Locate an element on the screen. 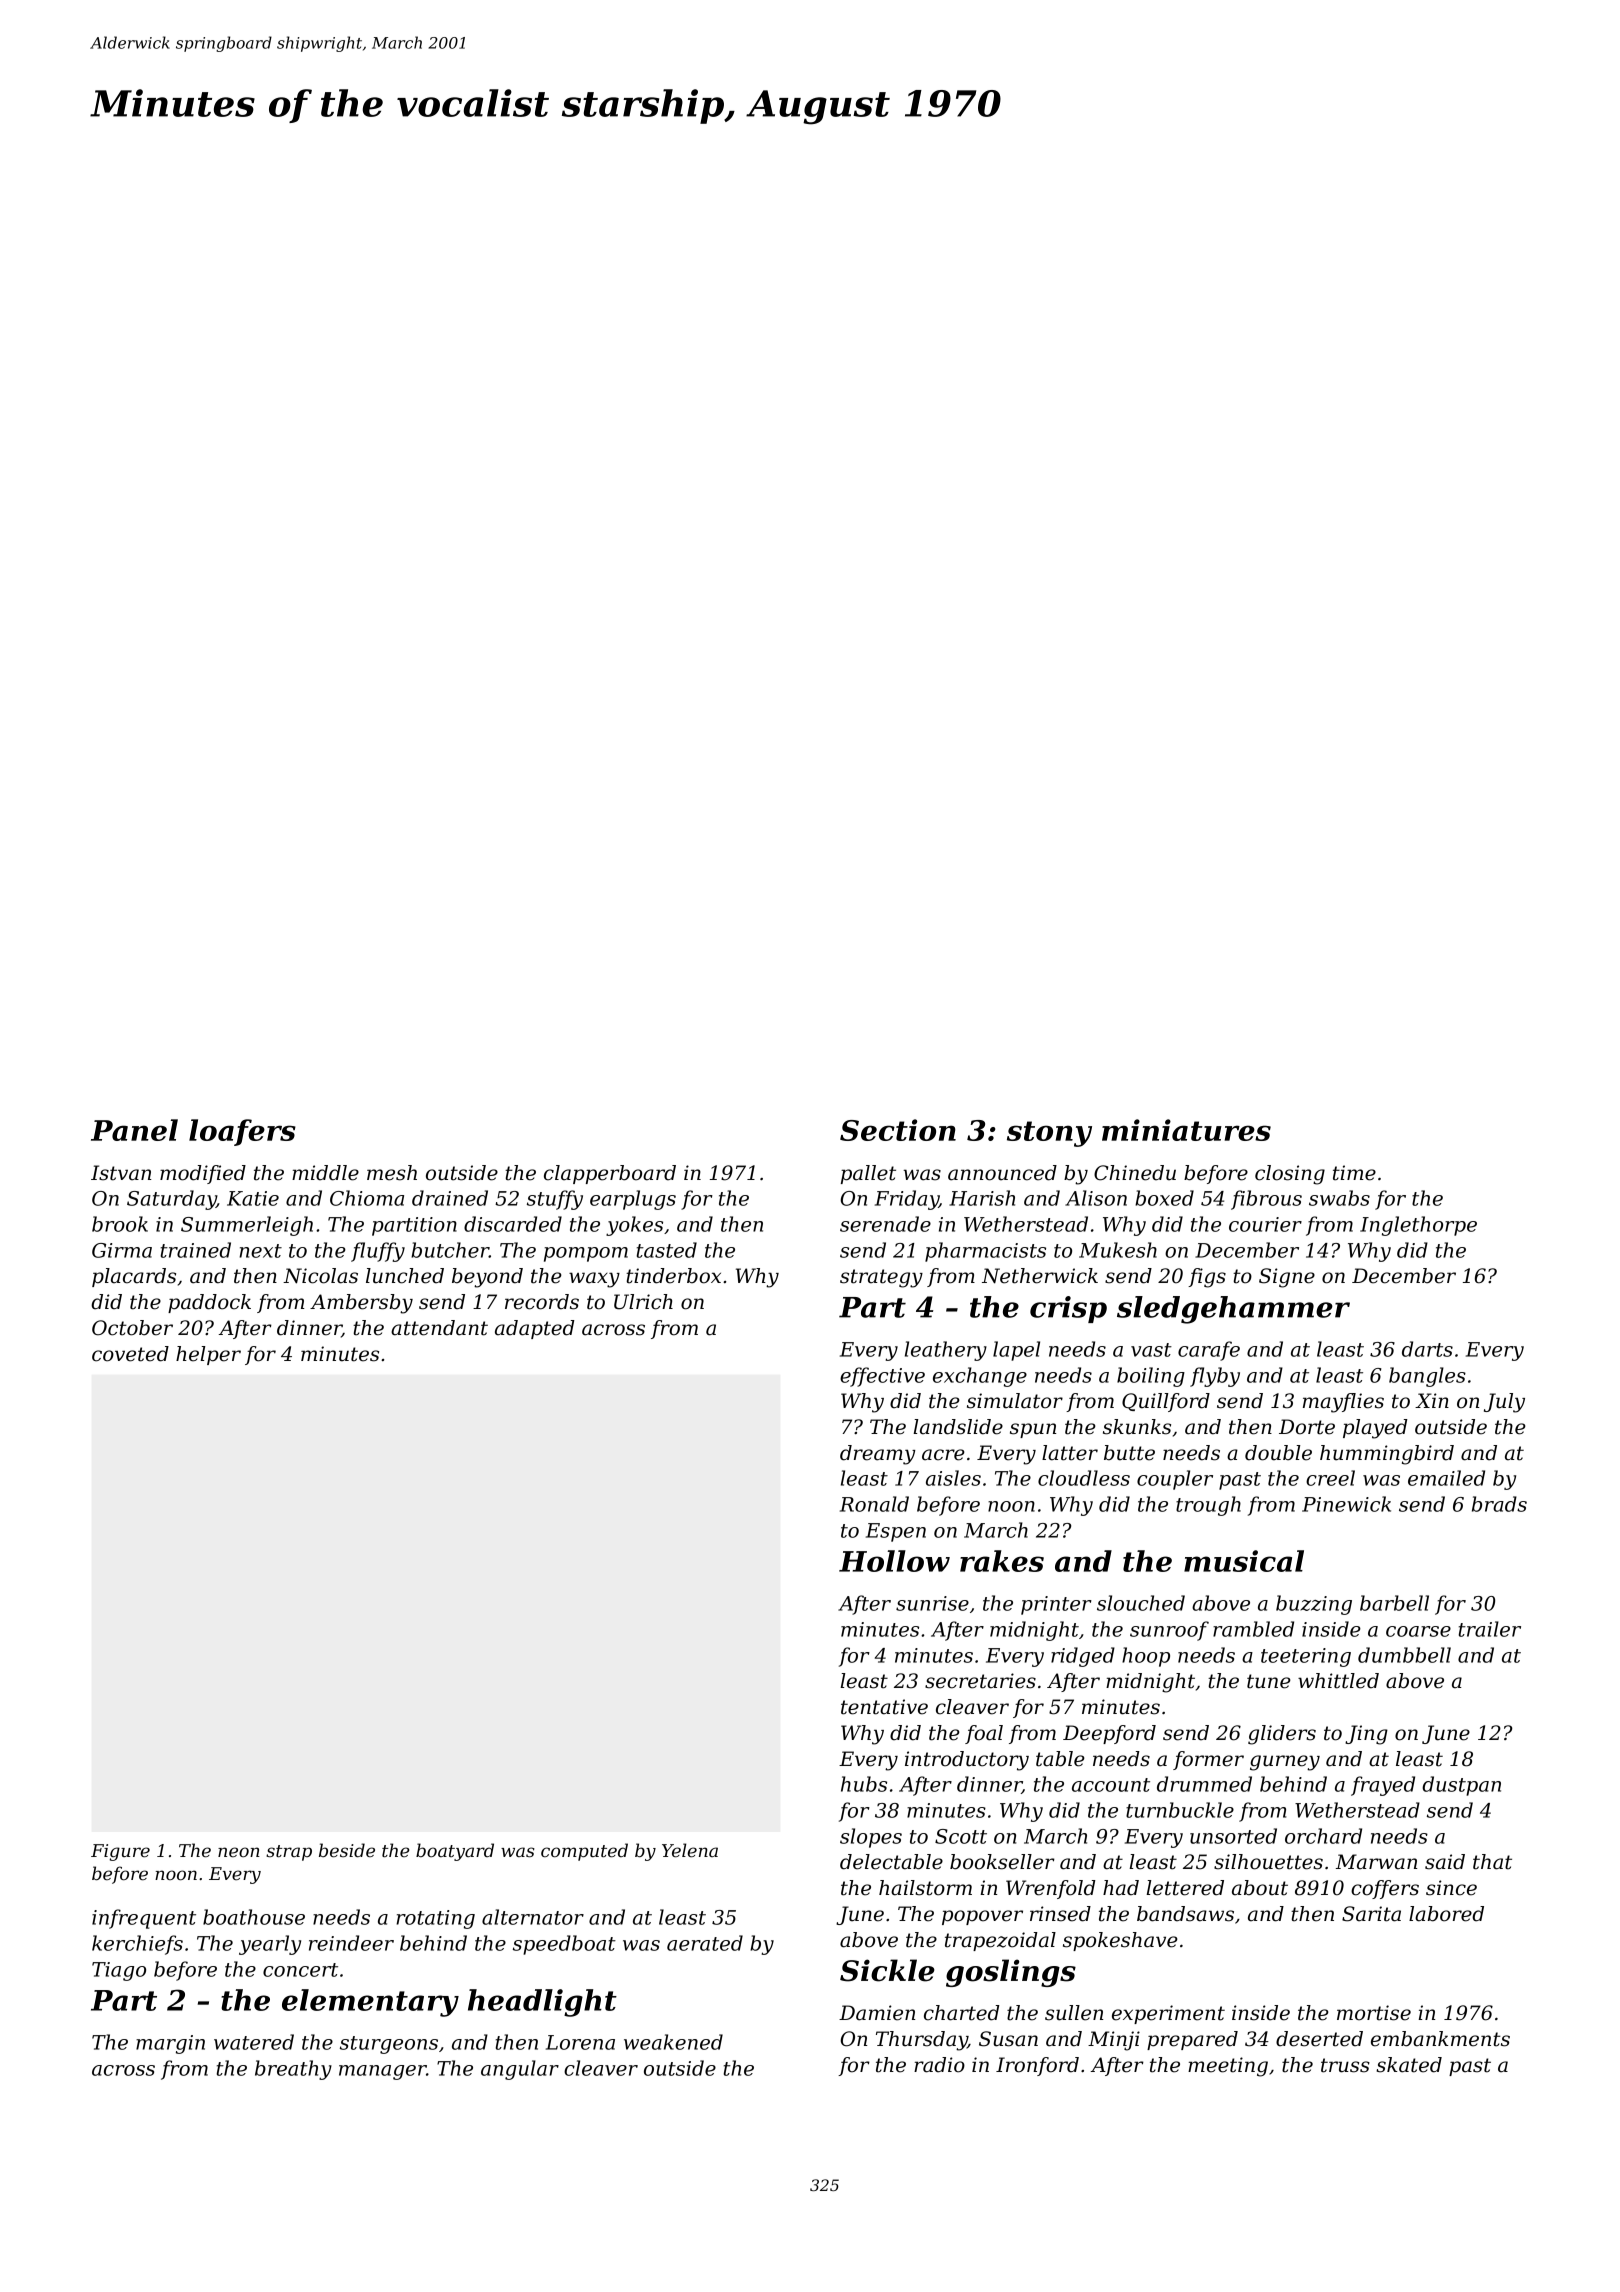  neon is located at coordinates (239, 1852).
